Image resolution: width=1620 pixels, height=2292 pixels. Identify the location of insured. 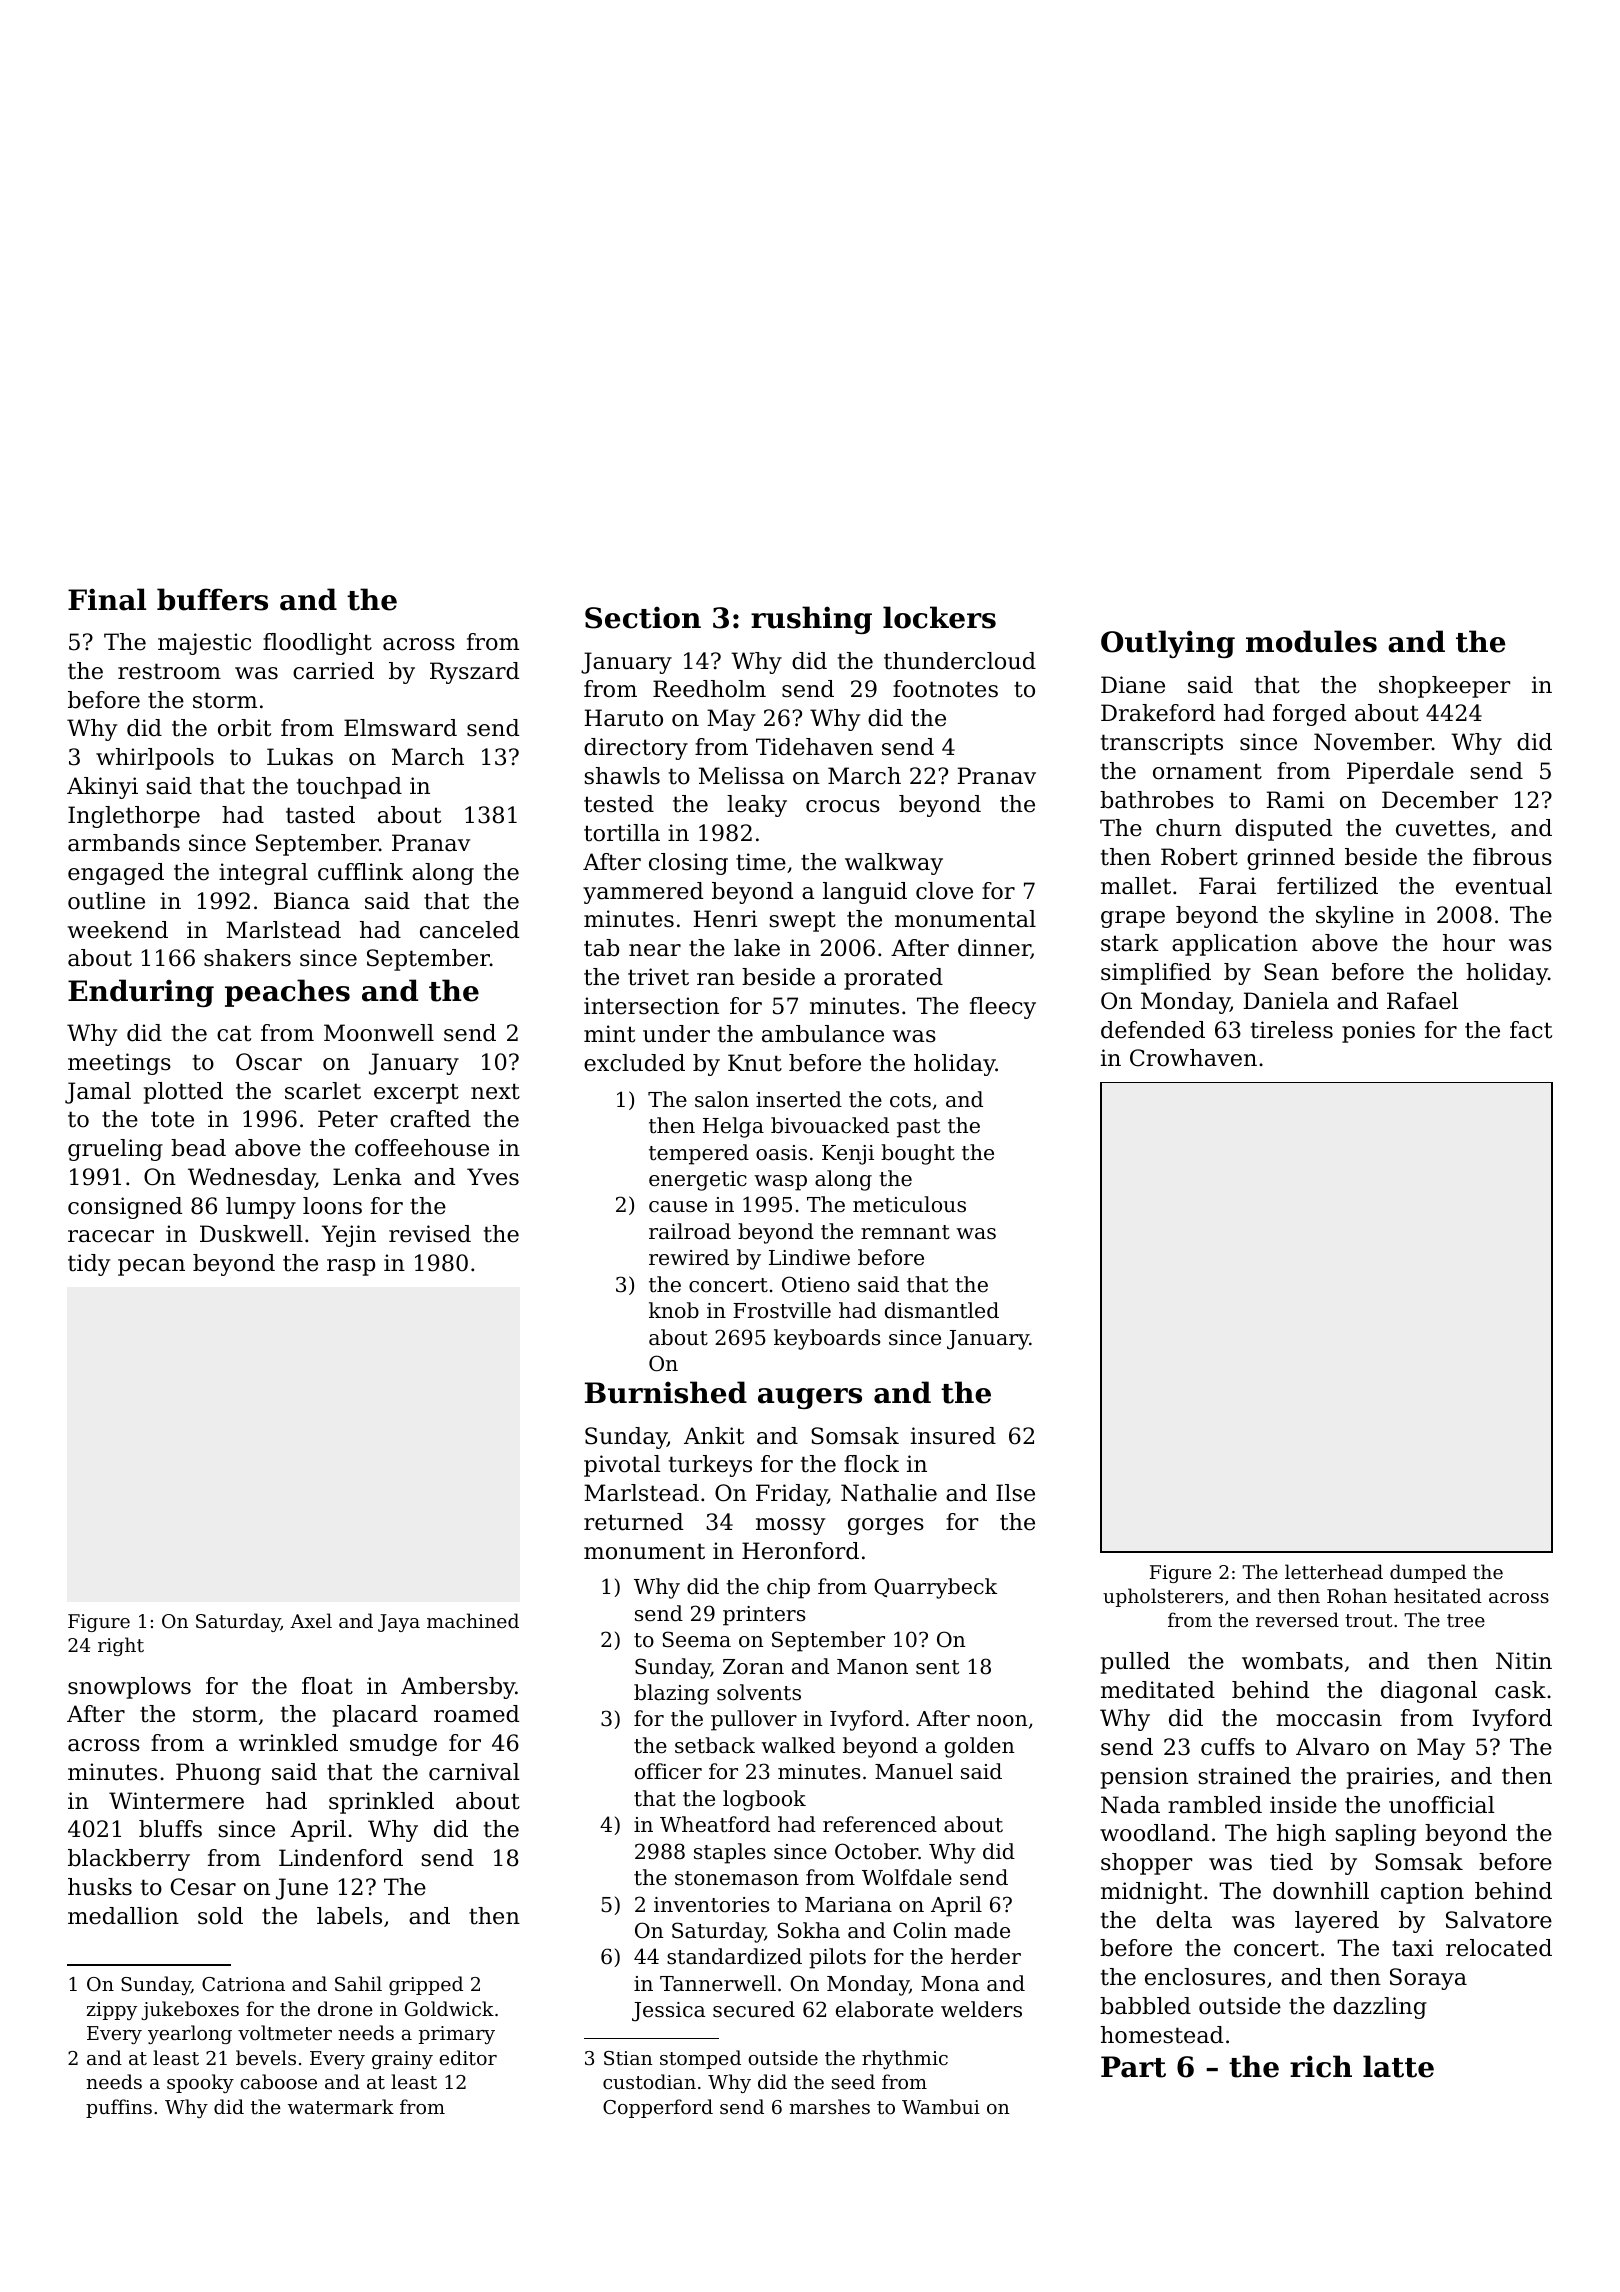
(953, 1436).
